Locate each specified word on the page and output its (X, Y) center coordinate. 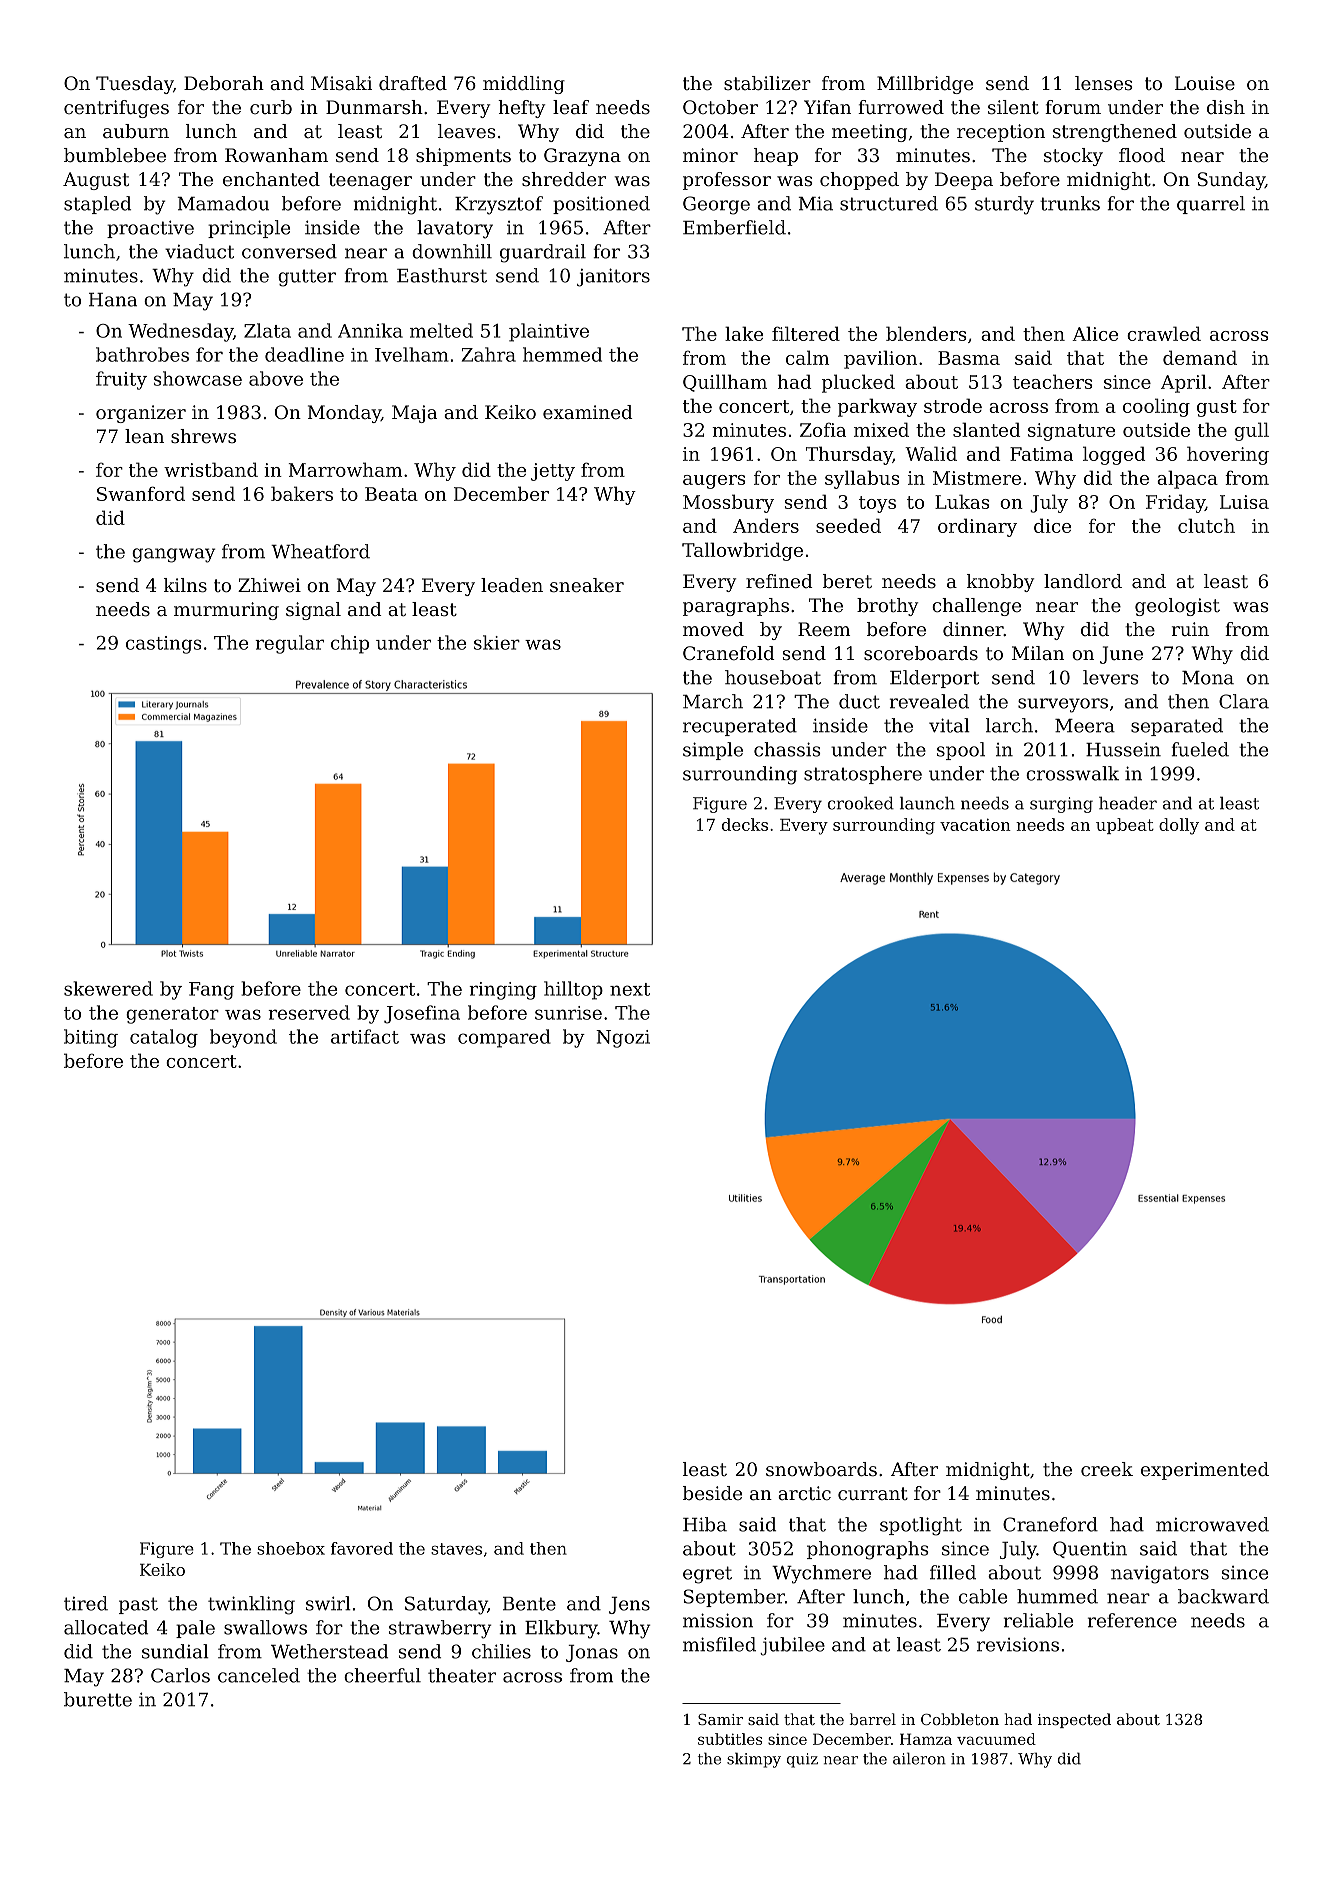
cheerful (382, 1675)
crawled (1164, 333)
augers (714, 482)
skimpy (754, 1760)
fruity (121, 380)
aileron (919, 1758)
